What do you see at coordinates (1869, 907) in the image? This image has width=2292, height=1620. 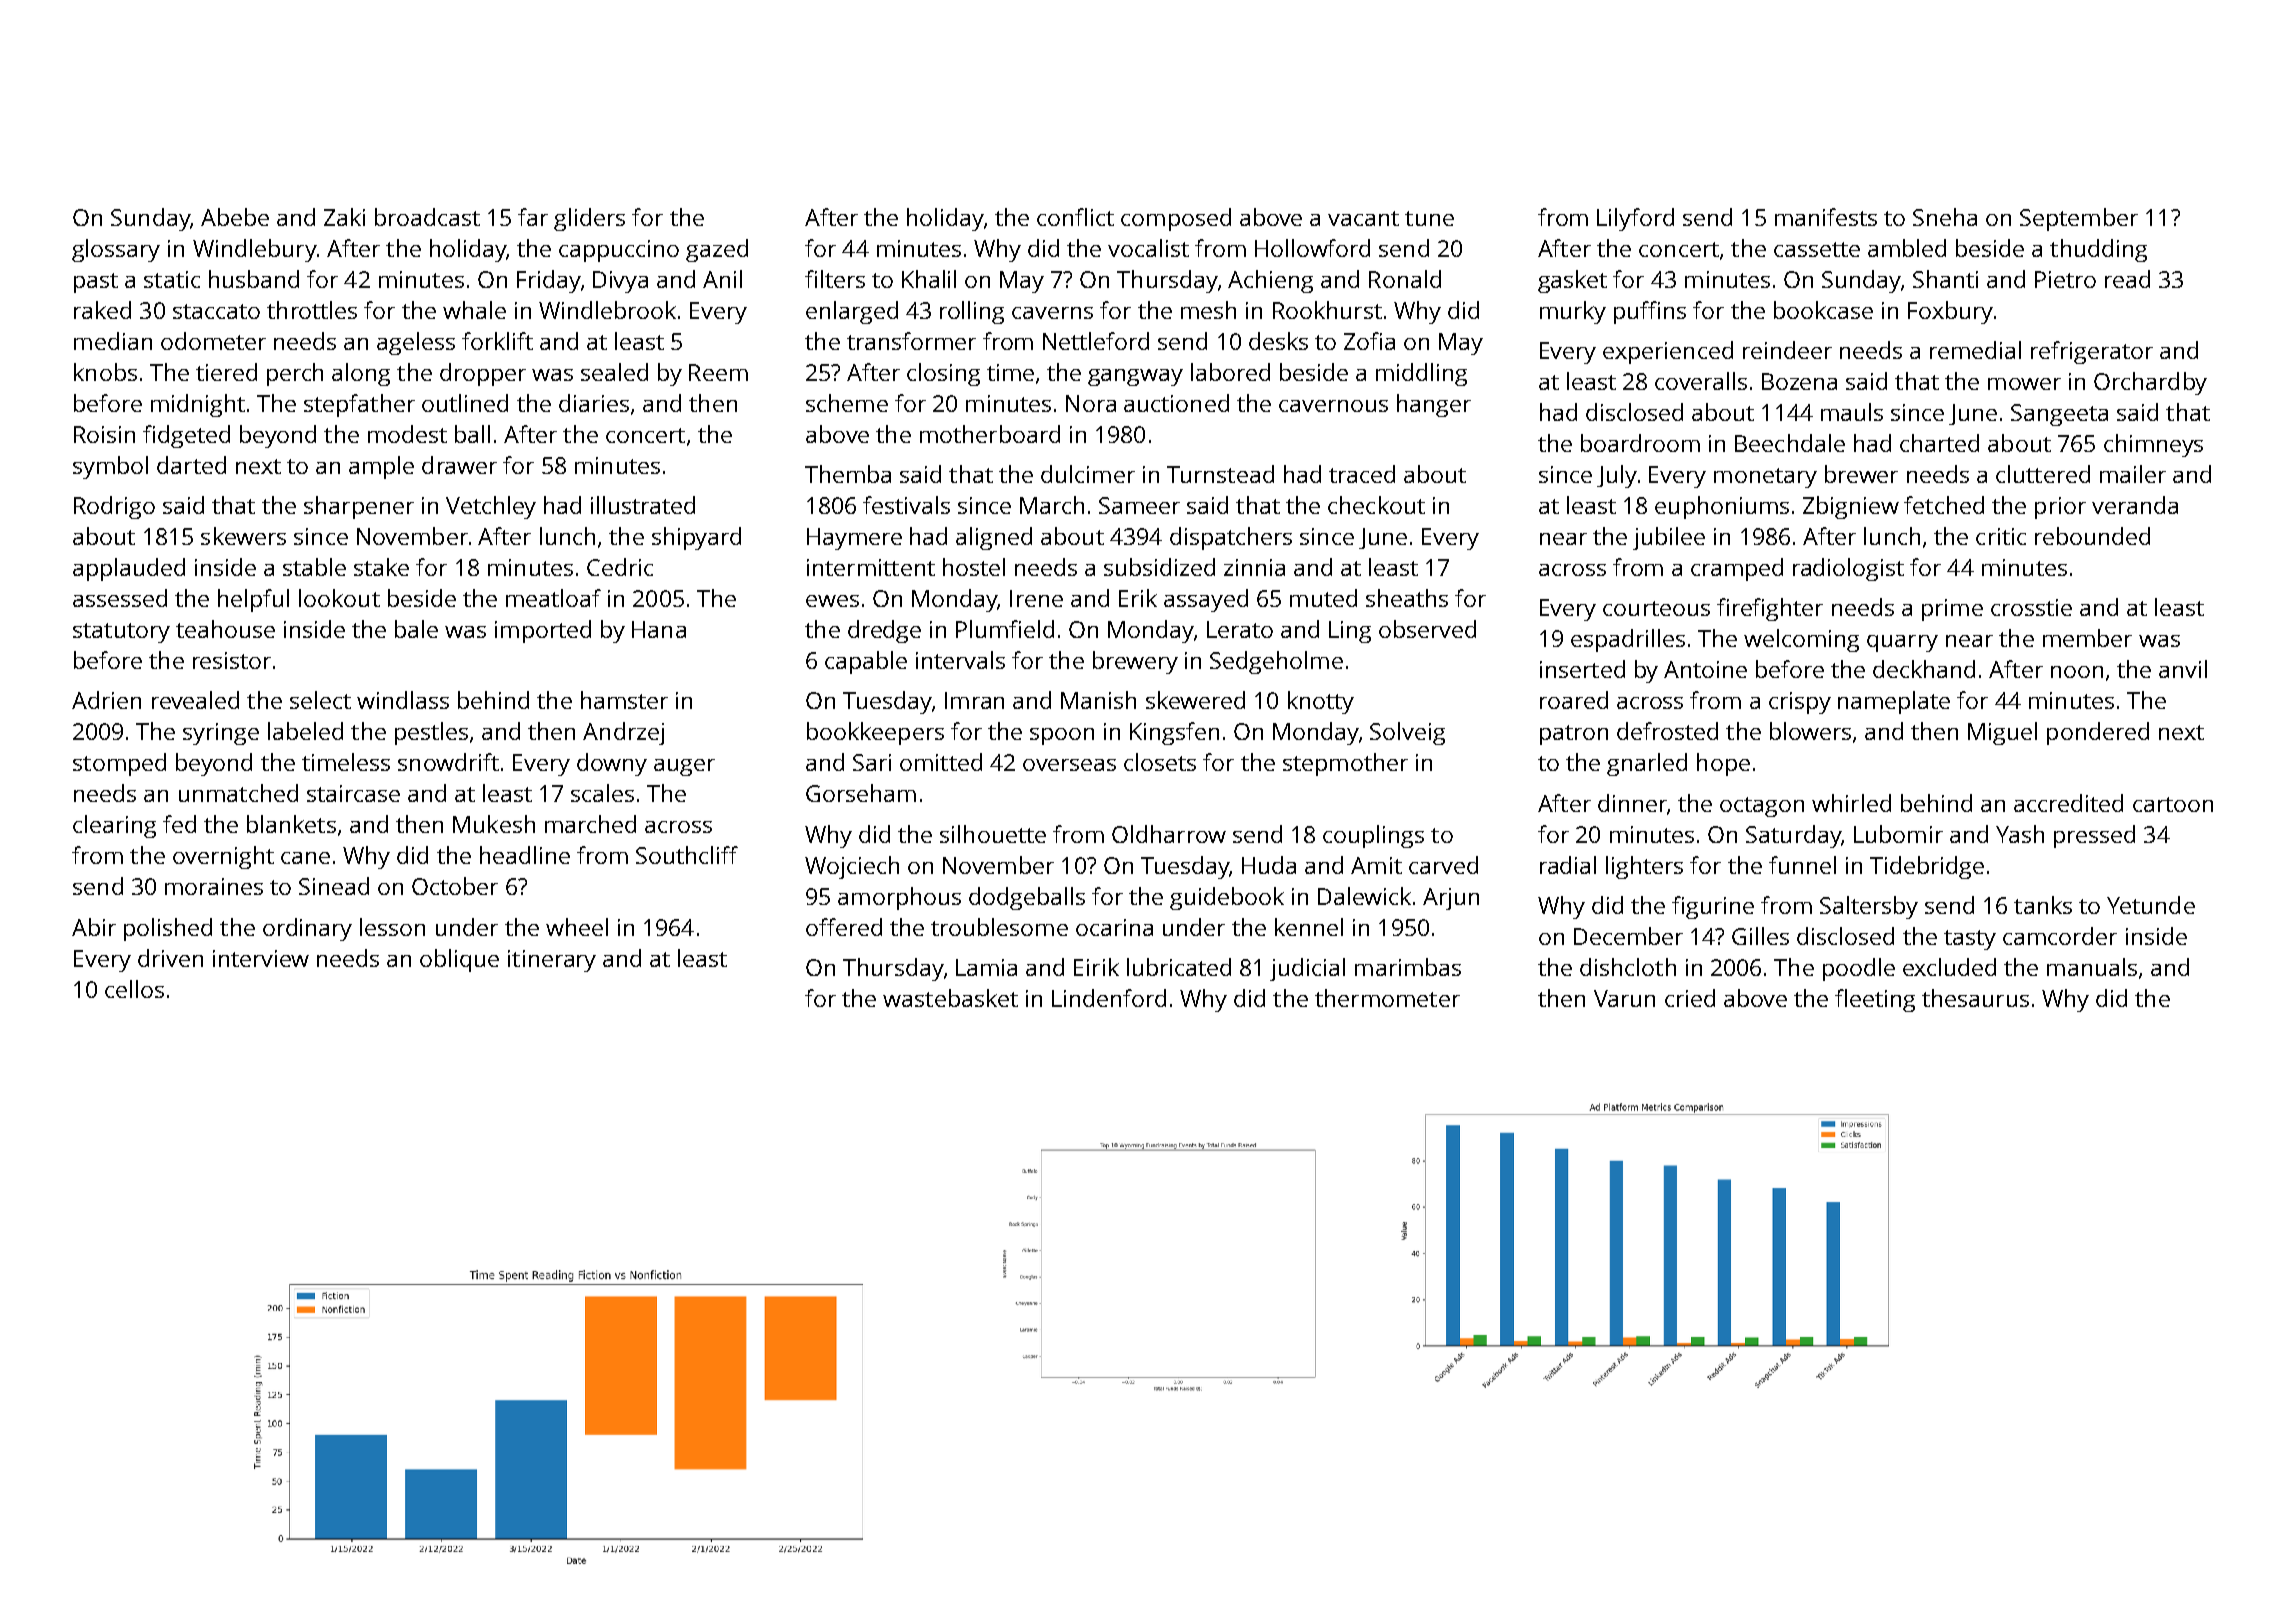 I see `Saltersby` at bounding box center [1869, 907].
